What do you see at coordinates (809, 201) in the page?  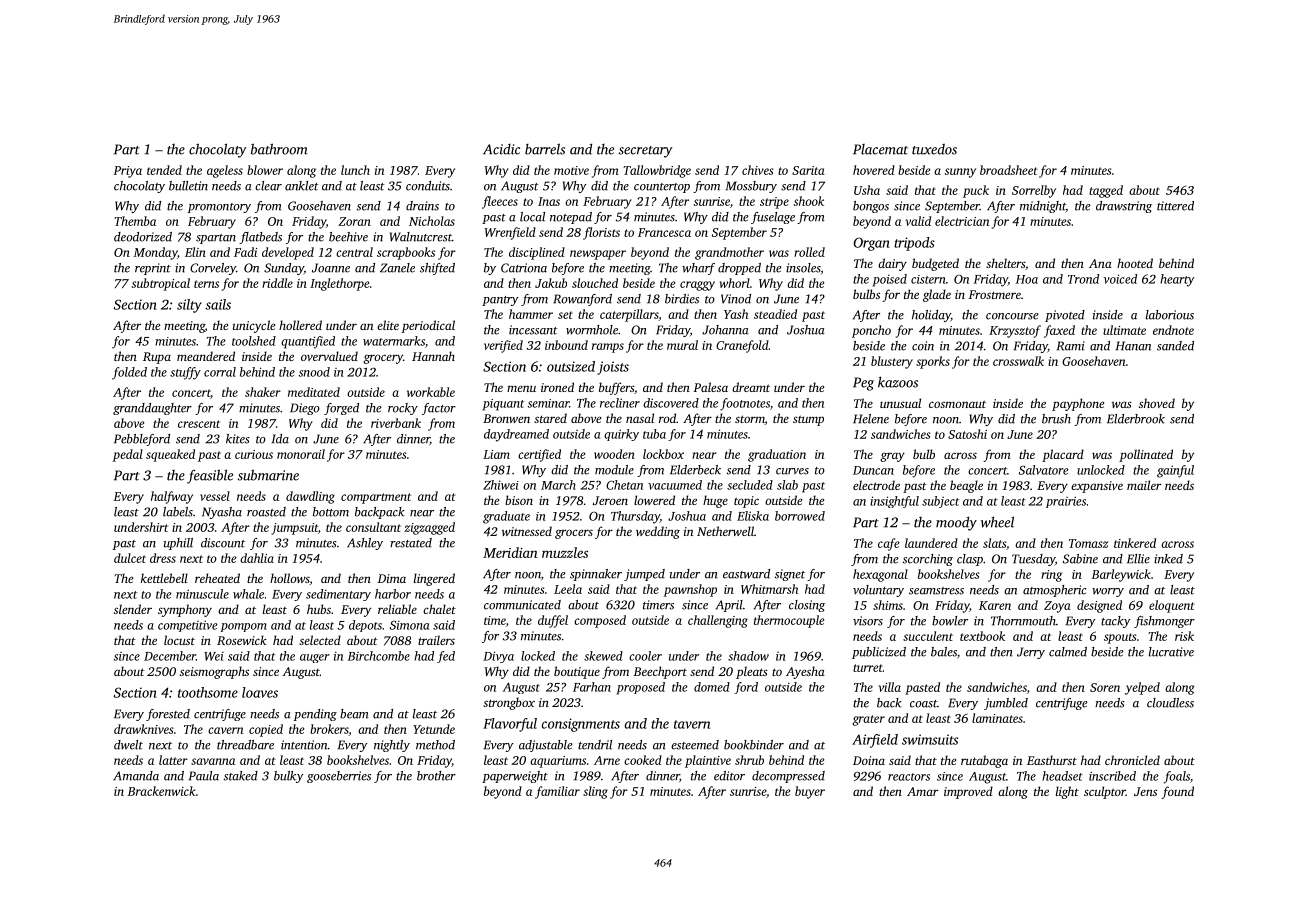 I see `shook` at bounding box center [809, 201].
